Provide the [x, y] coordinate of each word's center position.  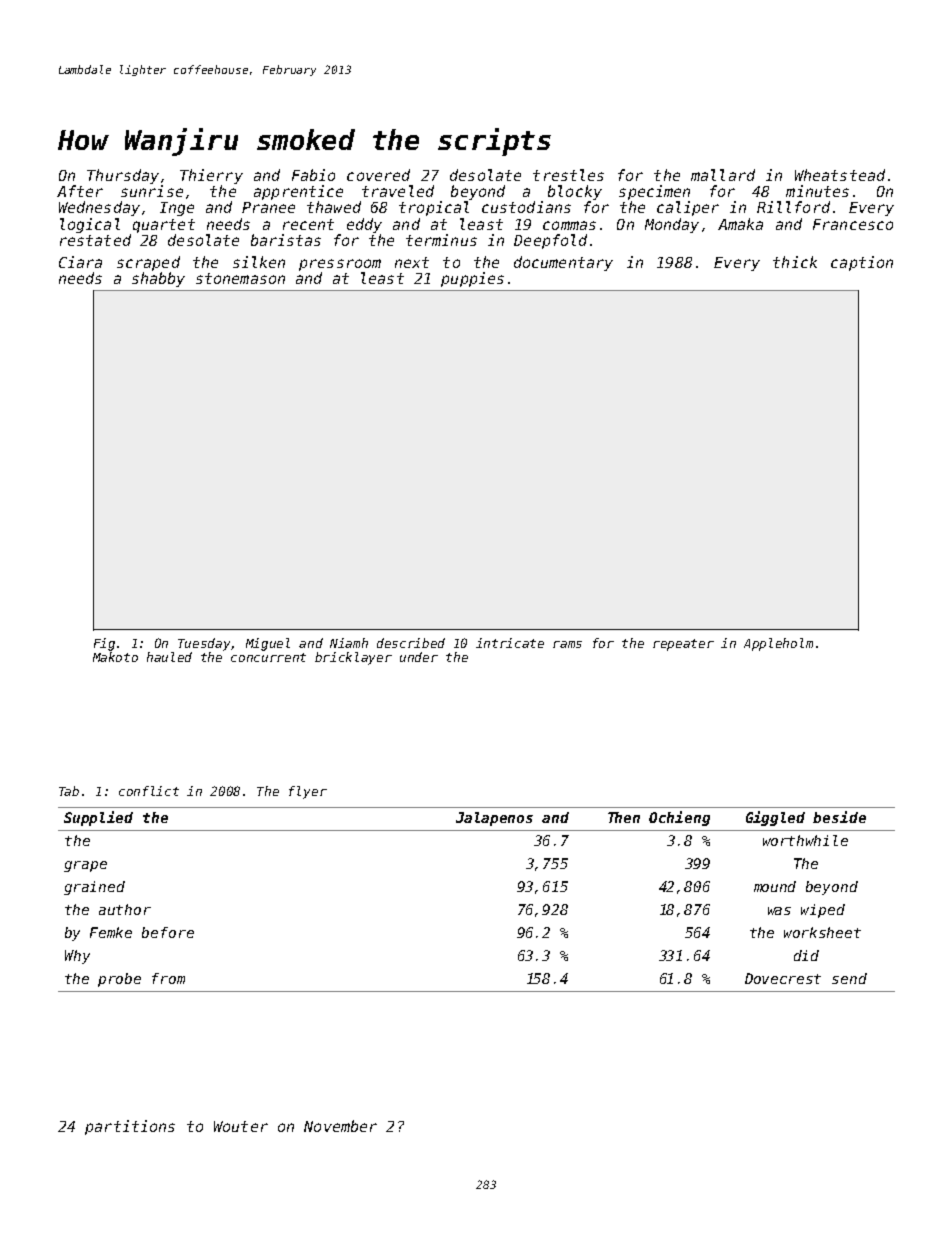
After [80, 191]
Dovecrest [783, 978]
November [340, 1126]
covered [378, 175]
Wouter [241, 1126]
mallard [723, 175]
